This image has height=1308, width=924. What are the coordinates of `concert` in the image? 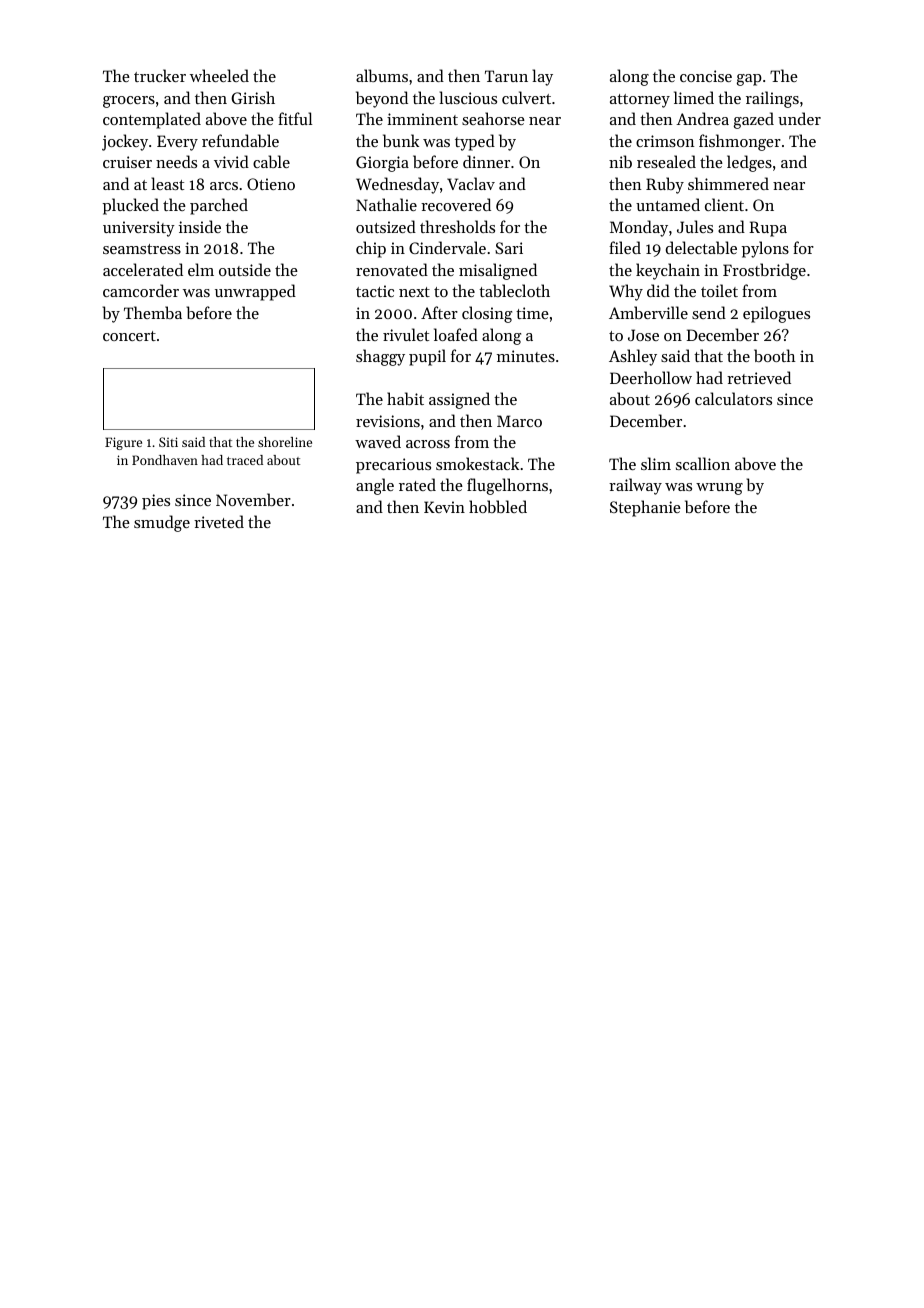 It's located at (129, 336).
